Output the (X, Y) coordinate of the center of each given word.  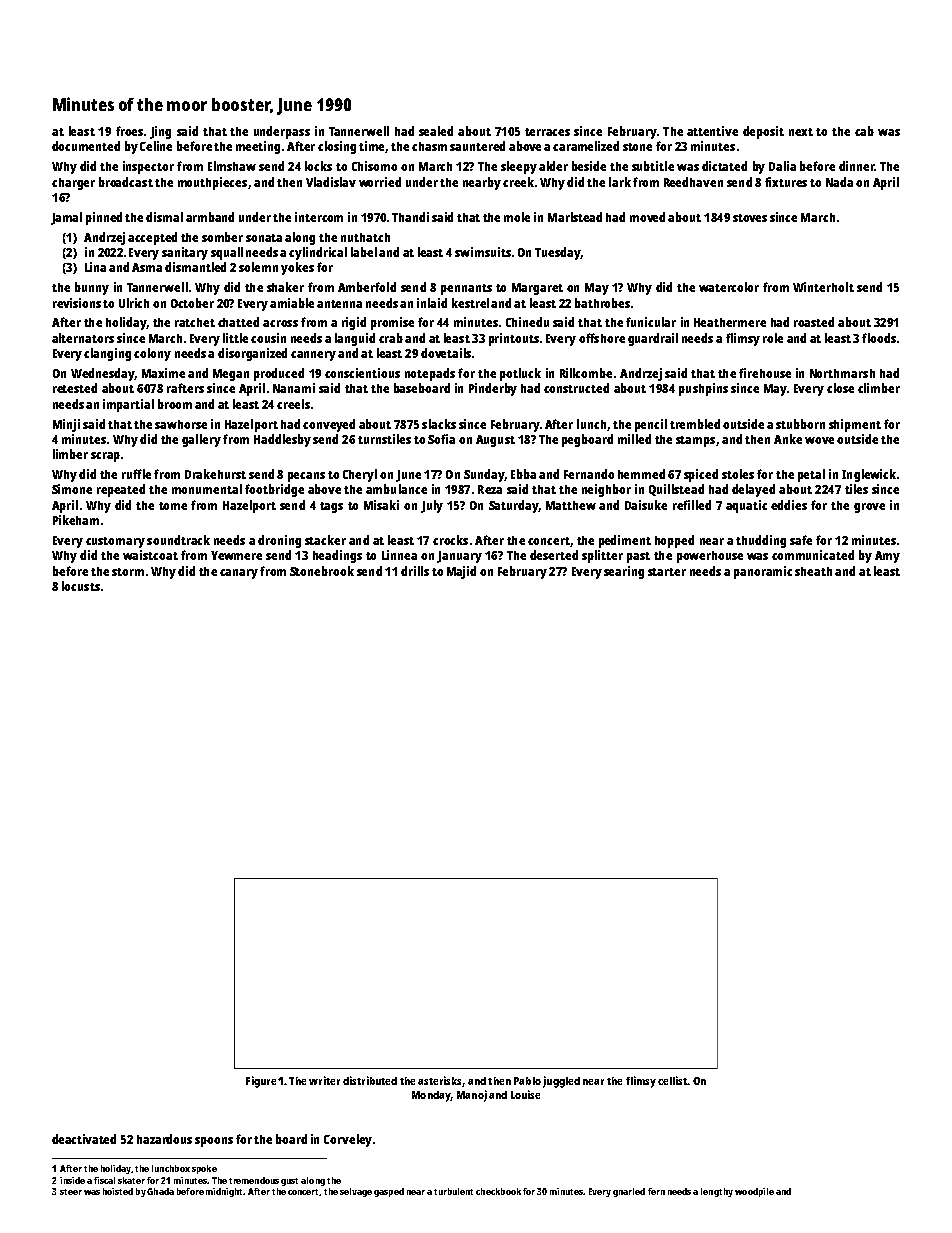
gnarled (629, 1192)
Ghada (160, 1191)
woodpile (754, 1192)
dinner (856, 166)
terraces (547, 132)
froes (129, 131)
